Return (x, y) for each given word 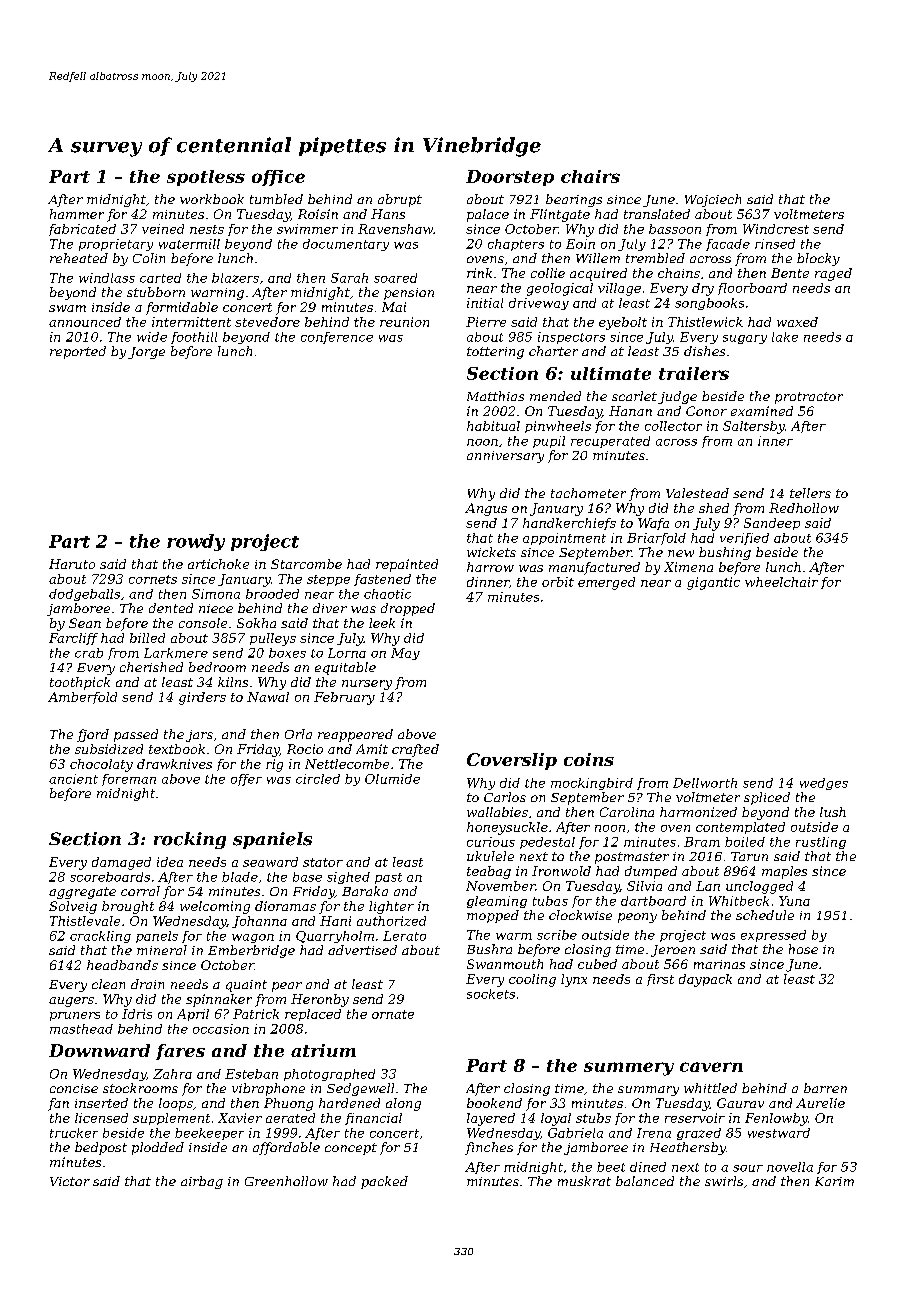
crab (89, 653)
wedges (824, 784)
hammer (77, 214)
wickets (491, 552)
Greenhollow (286, 1181)
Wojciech (713, 200)
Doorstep (510, 178)
